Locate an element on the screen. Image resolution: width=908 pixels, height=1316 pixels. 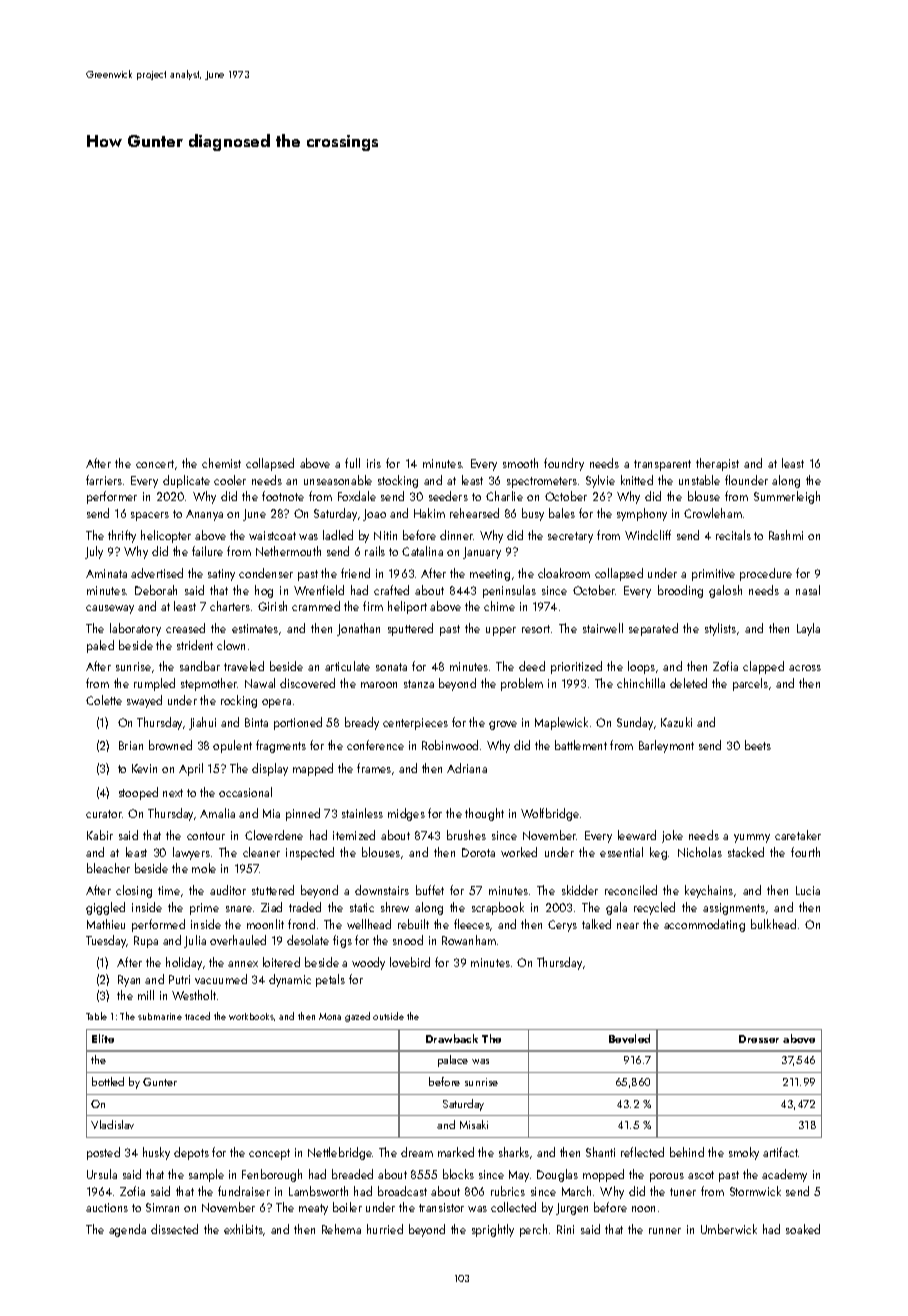
fundraiser is located at coordinates (244, 1191).
